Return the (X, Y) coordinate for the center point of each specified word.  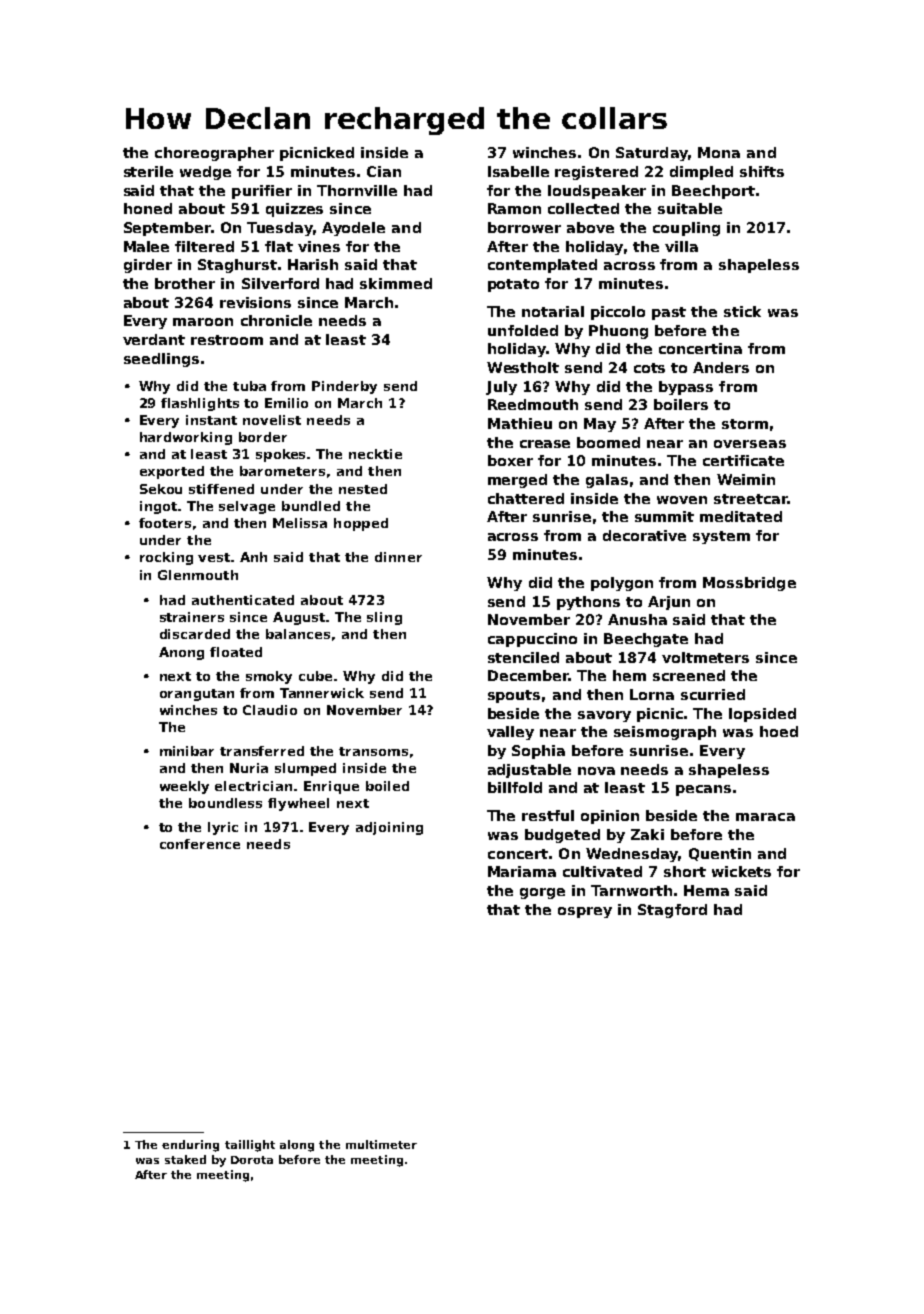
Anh (253, 557)
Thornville (357, 190)
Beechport (713, 192)
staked (185, 1159)
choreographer (214, 154)
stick (742, 311)
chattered (526, 498)
